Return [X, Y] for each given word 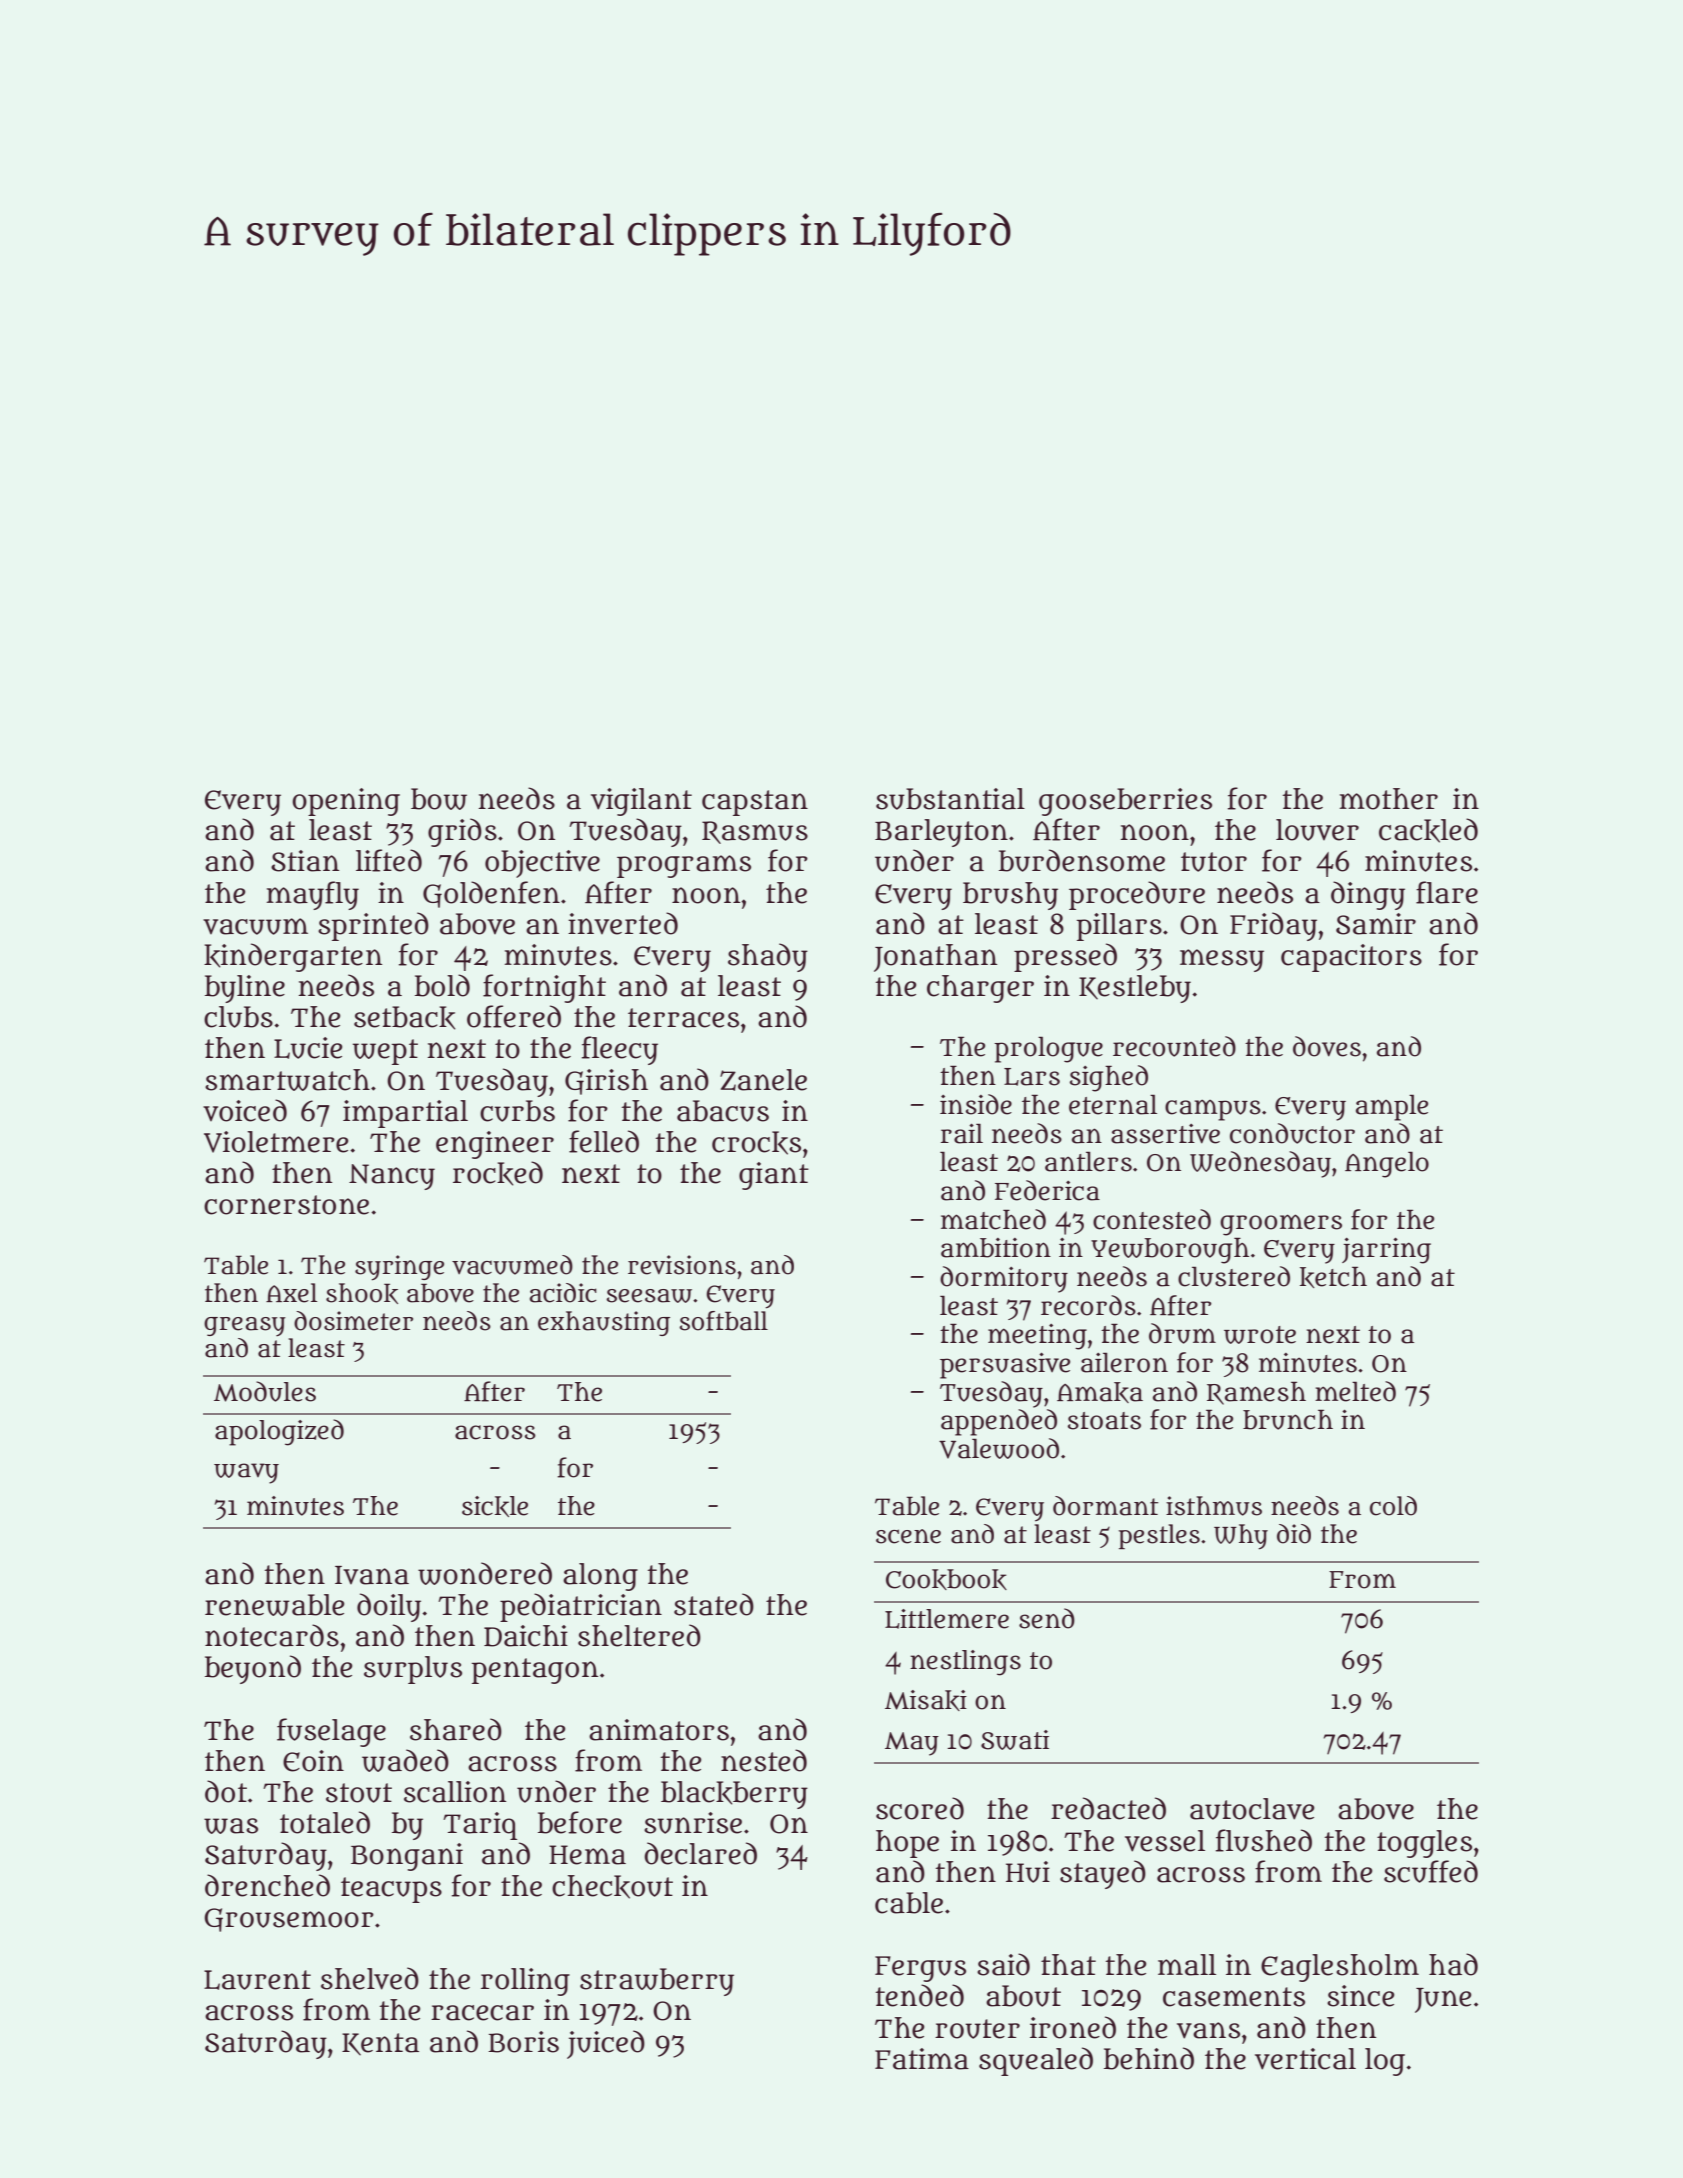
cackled [1428, 830]
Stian [305, 861]
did [1294, 1534]
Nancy [392, 1177]
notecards [272, 1635]
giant [774, 1176]
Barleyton [941, 833]
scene [908, 1536]
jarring [1386, 1250]
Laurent [257, 1980]
